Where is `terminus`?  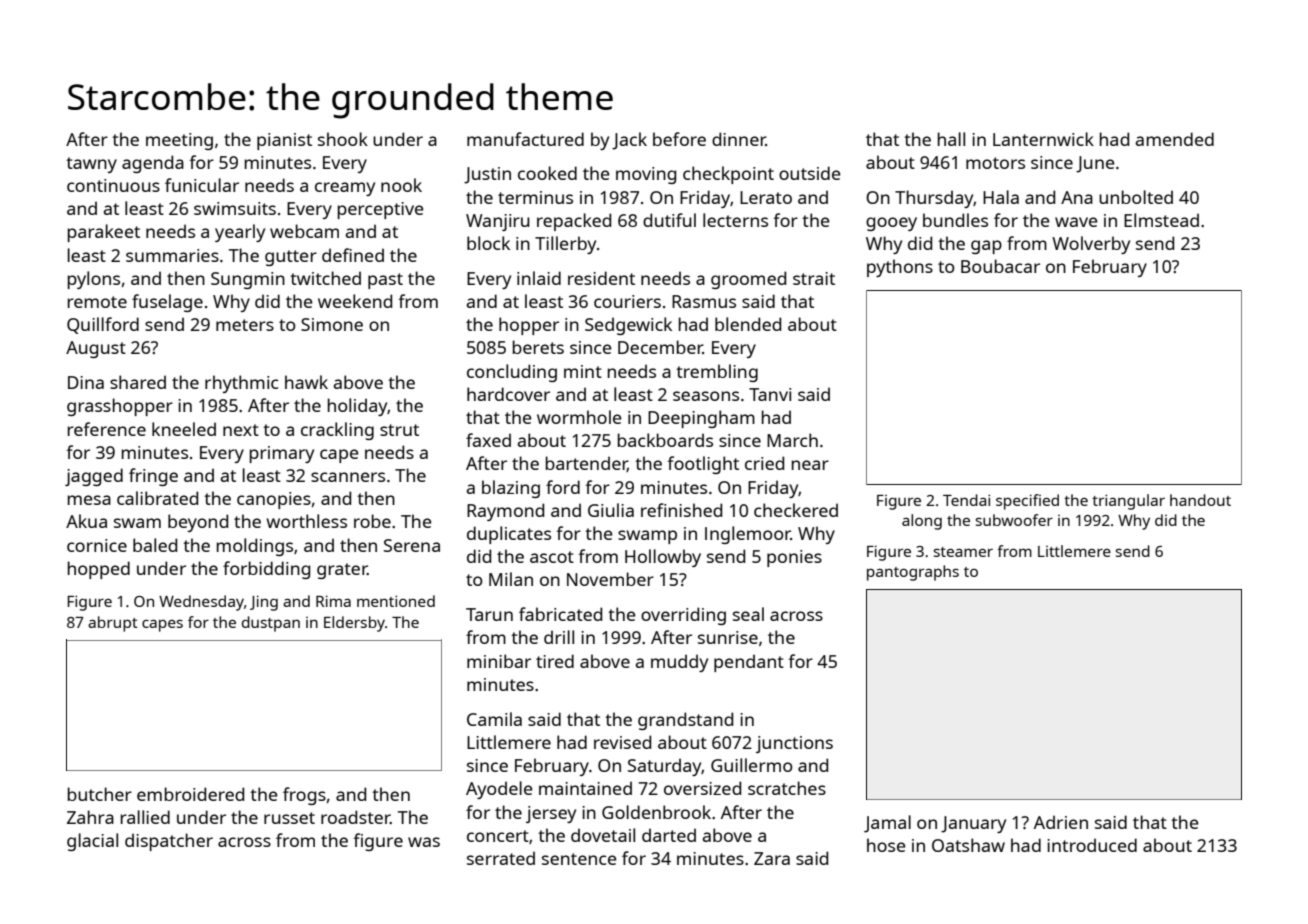 terminus is located at coordinates (535, 197).
